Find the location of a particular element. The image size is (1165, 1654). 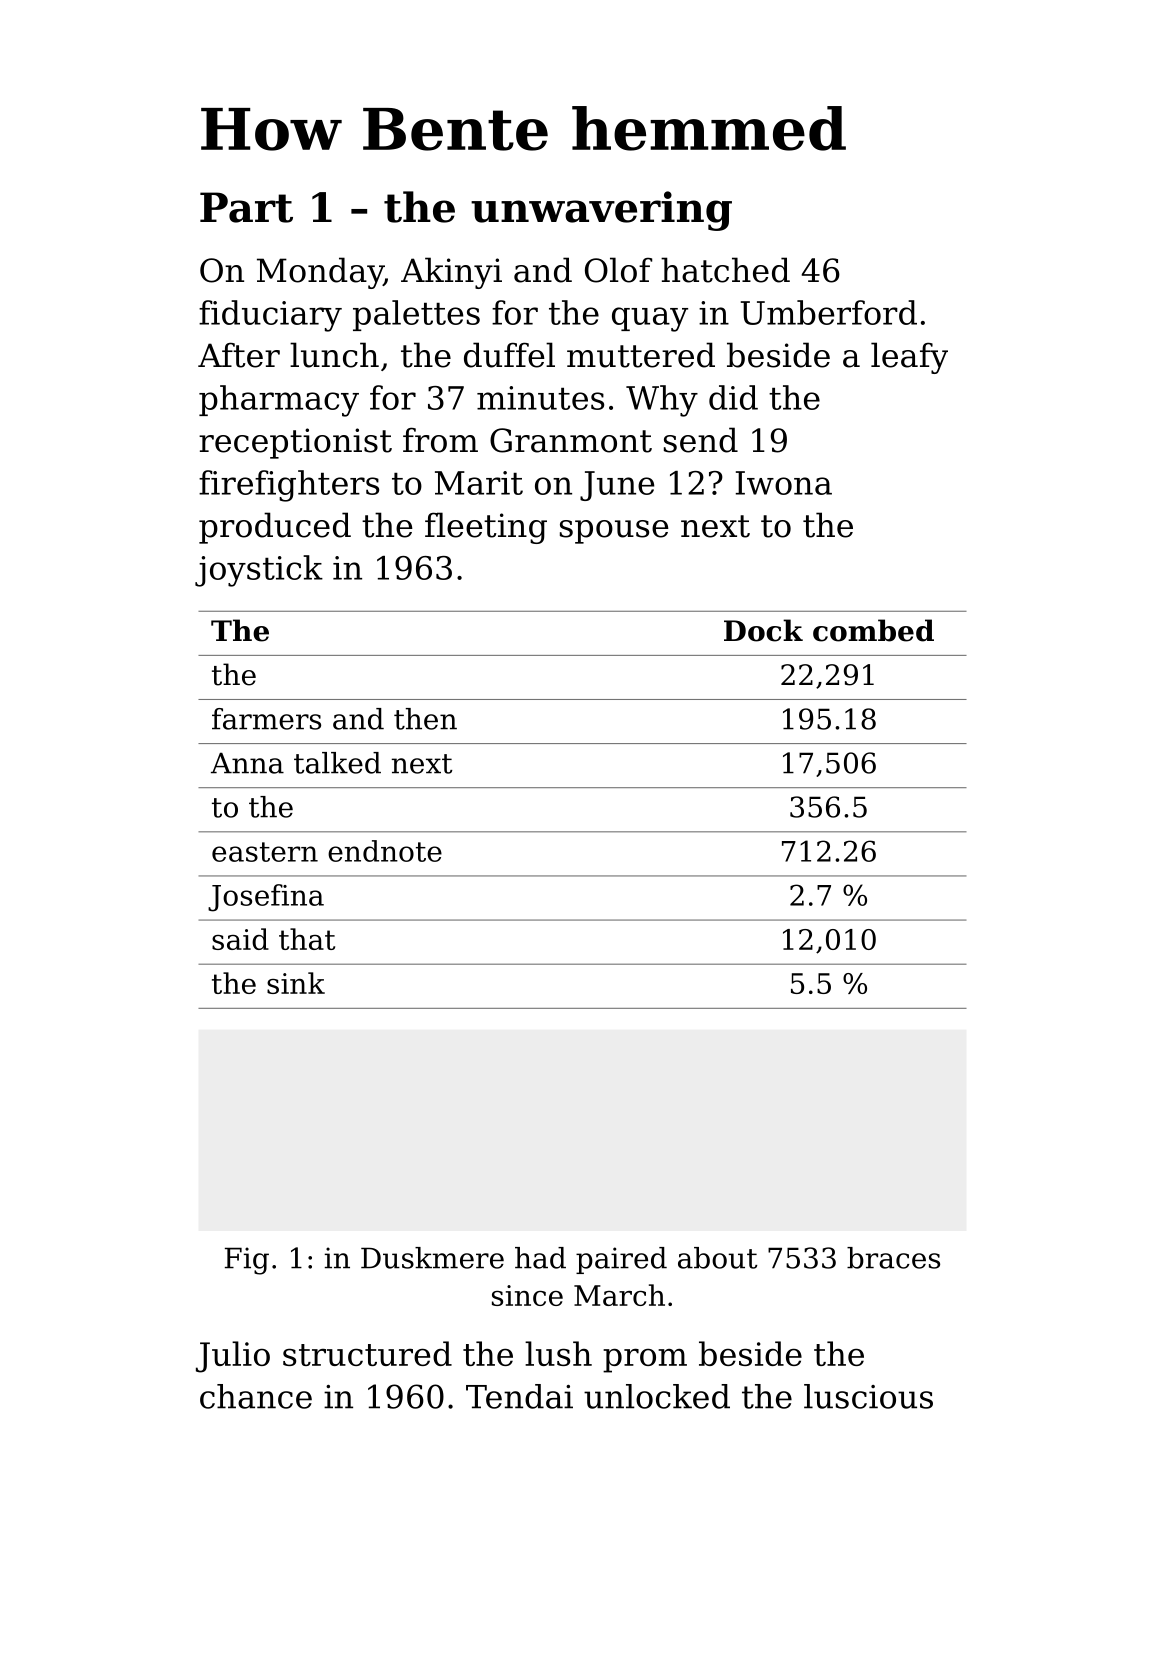

eastern is located at coordinates (265, 852).
